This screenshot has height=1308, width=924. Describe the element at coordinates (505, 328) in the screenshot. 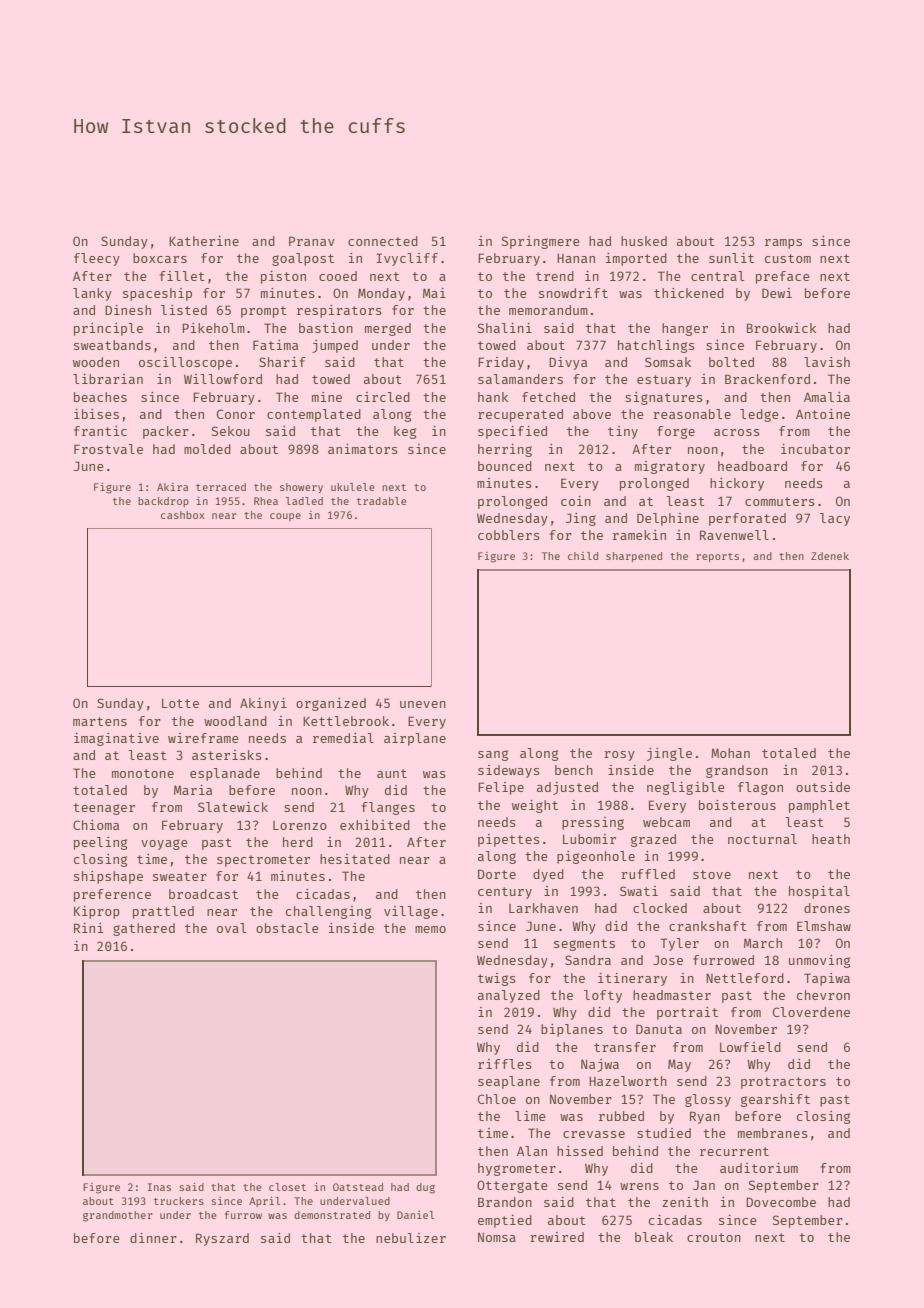

I see `Shalini` at that location.
